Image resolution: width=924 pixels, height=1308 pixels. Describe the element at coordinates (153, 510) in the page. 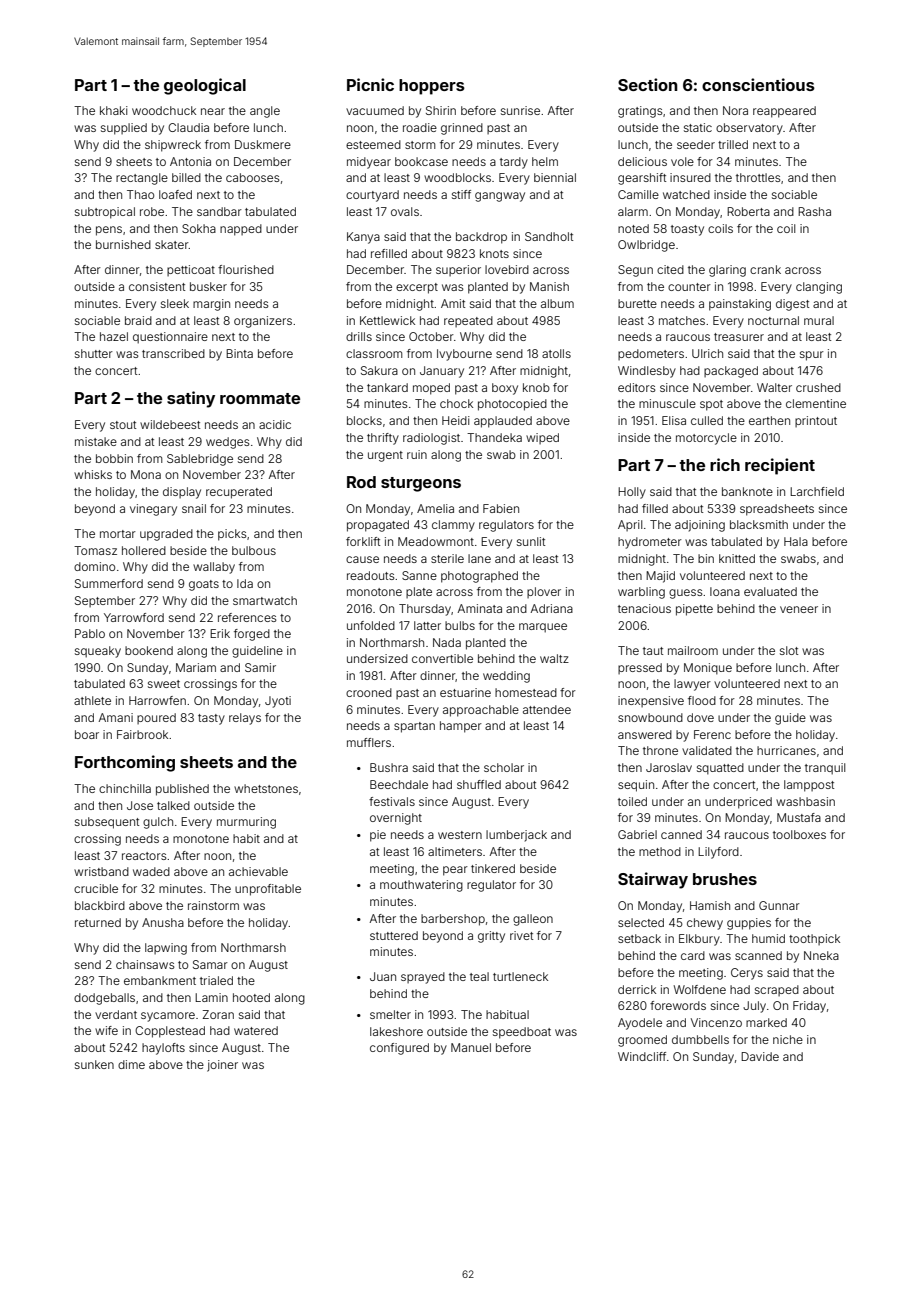

I see `vinegary` at that location.
